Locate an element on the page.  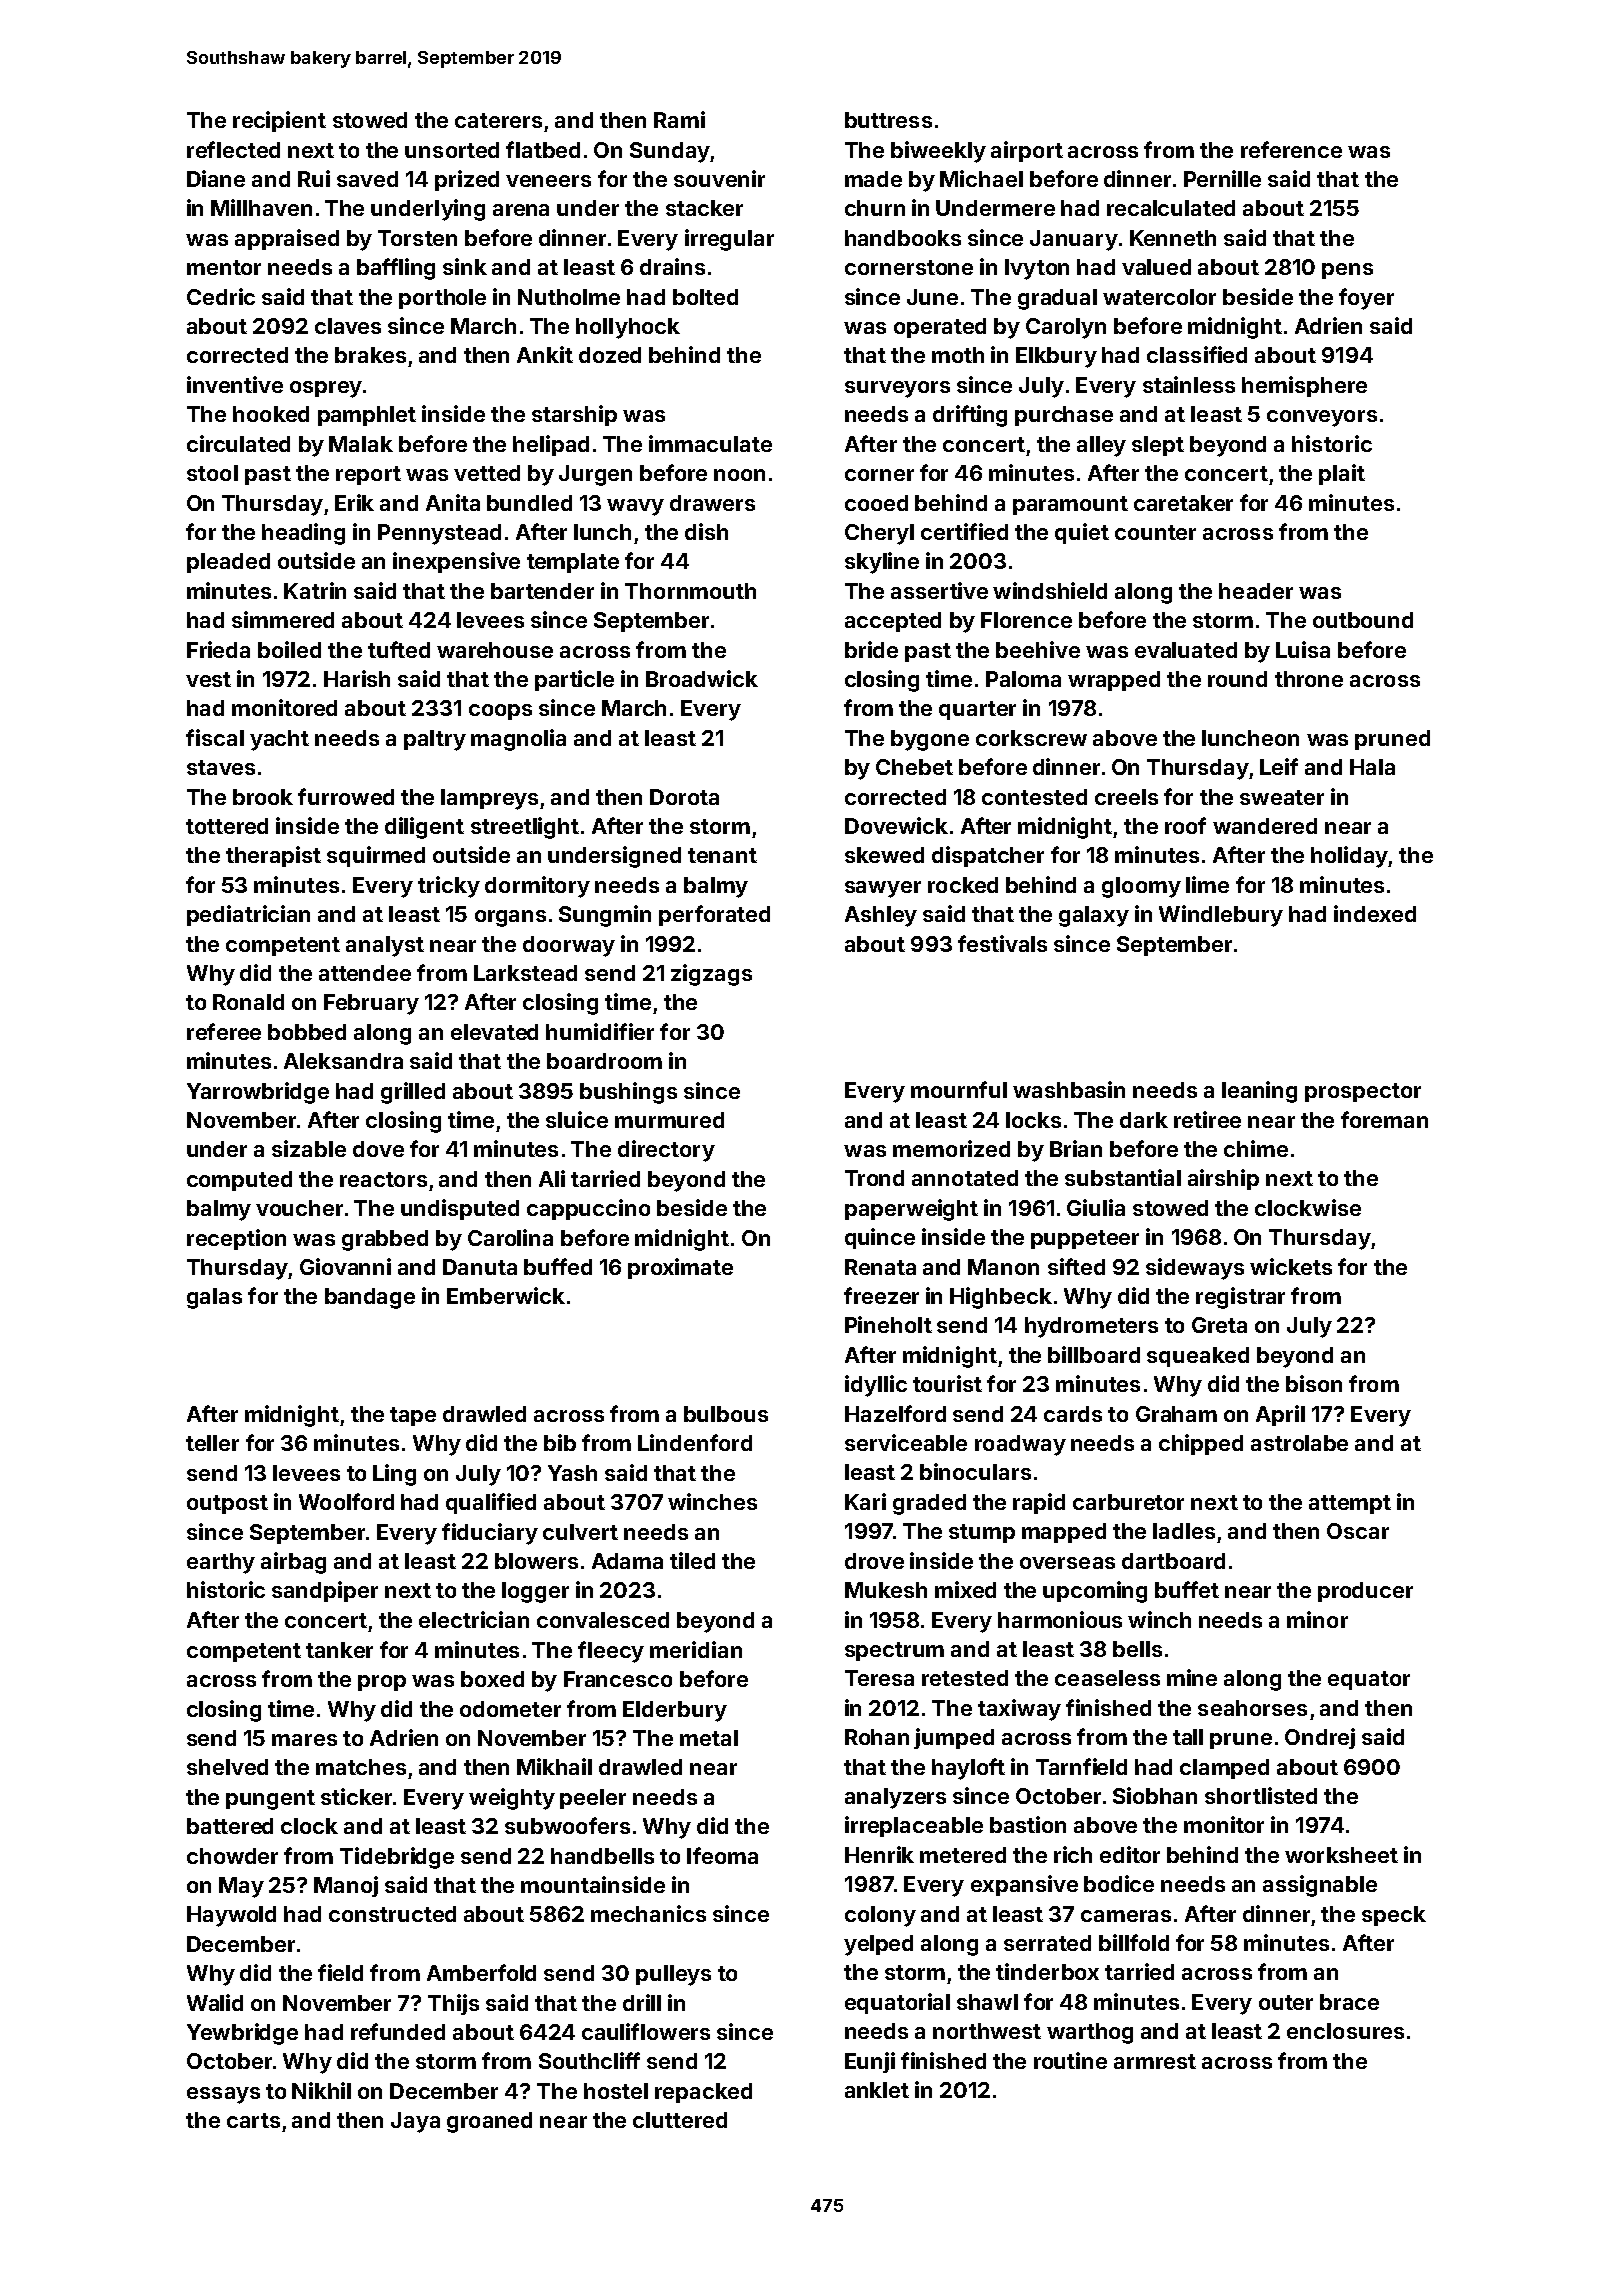
bib is located at coordinates (560, 1442).
